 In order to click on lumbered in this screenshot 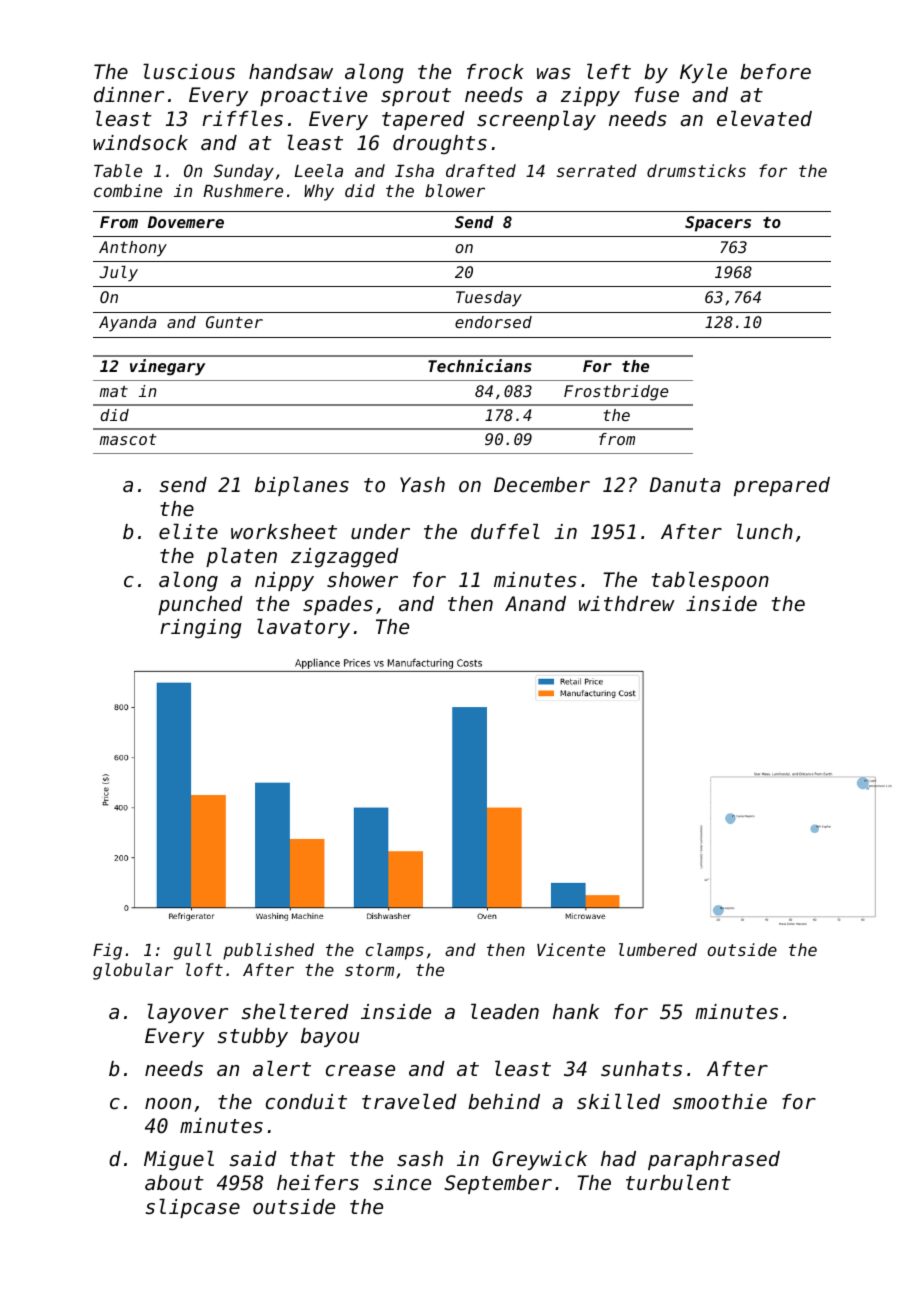, I will do `click(658, 949)`.
